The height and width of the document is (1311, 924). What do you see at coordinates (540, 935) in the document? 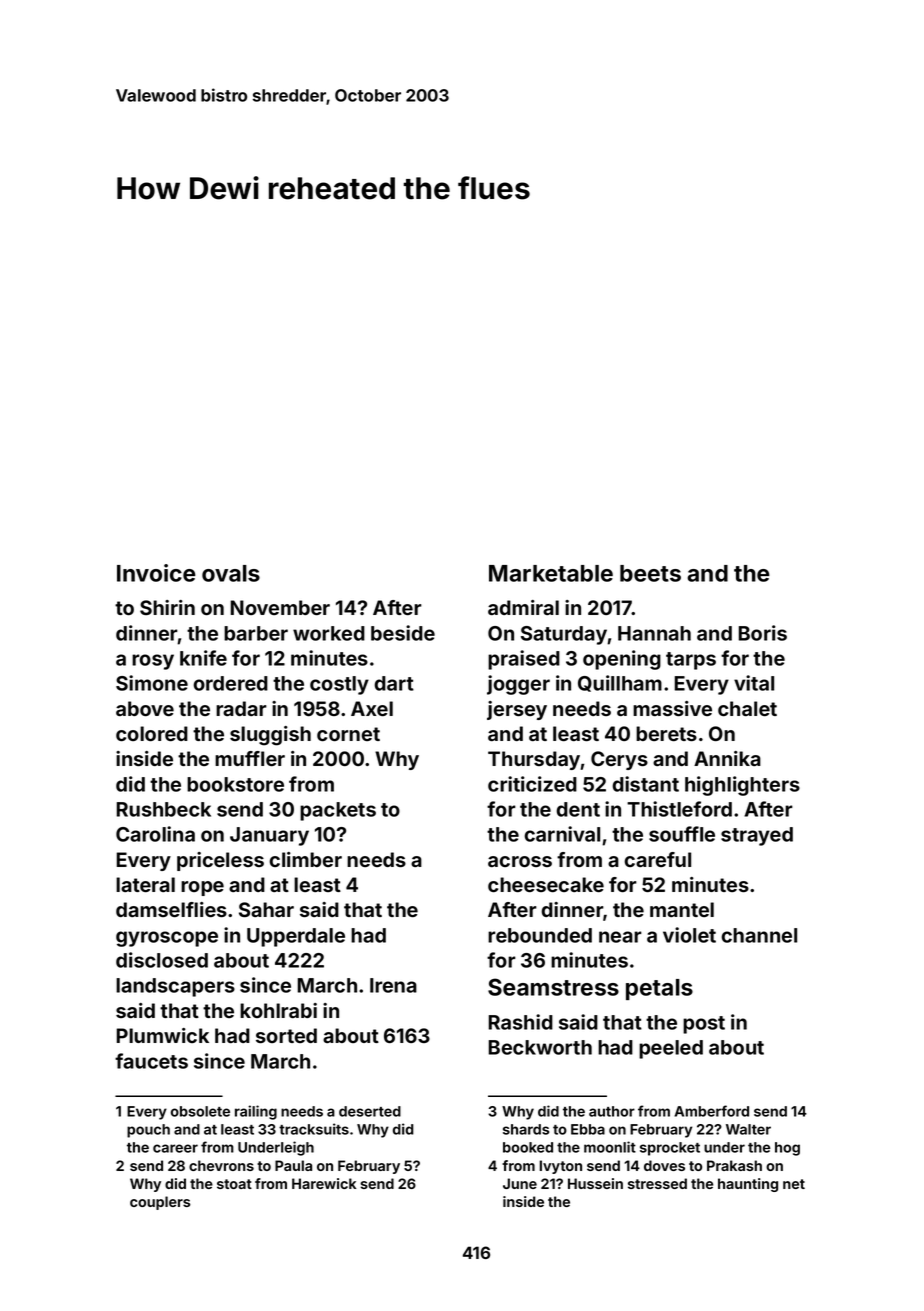
I see `rebounded` at bounding box center [540, 935].
